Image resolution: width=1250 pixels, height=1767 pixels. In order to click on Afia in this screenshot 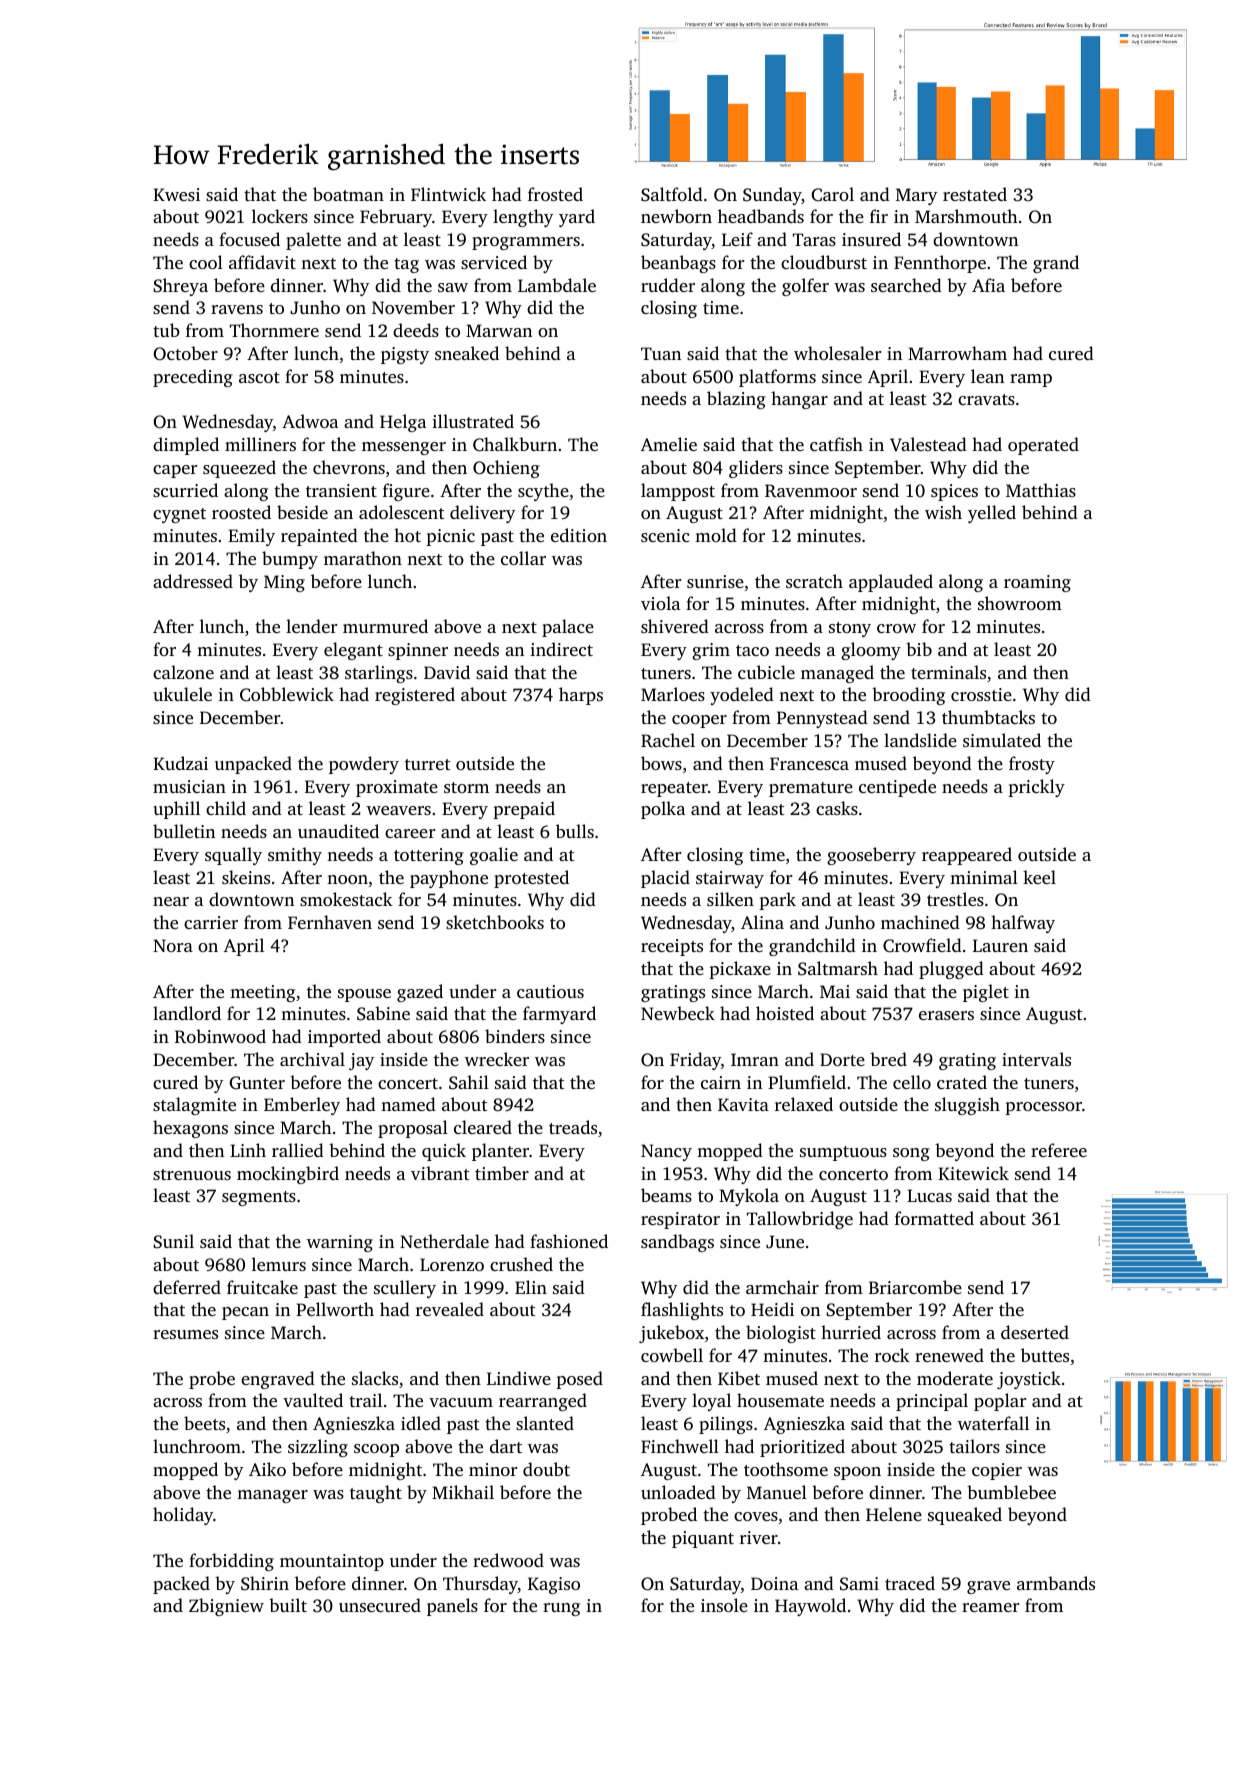, I will do `click(988, 285)`.
